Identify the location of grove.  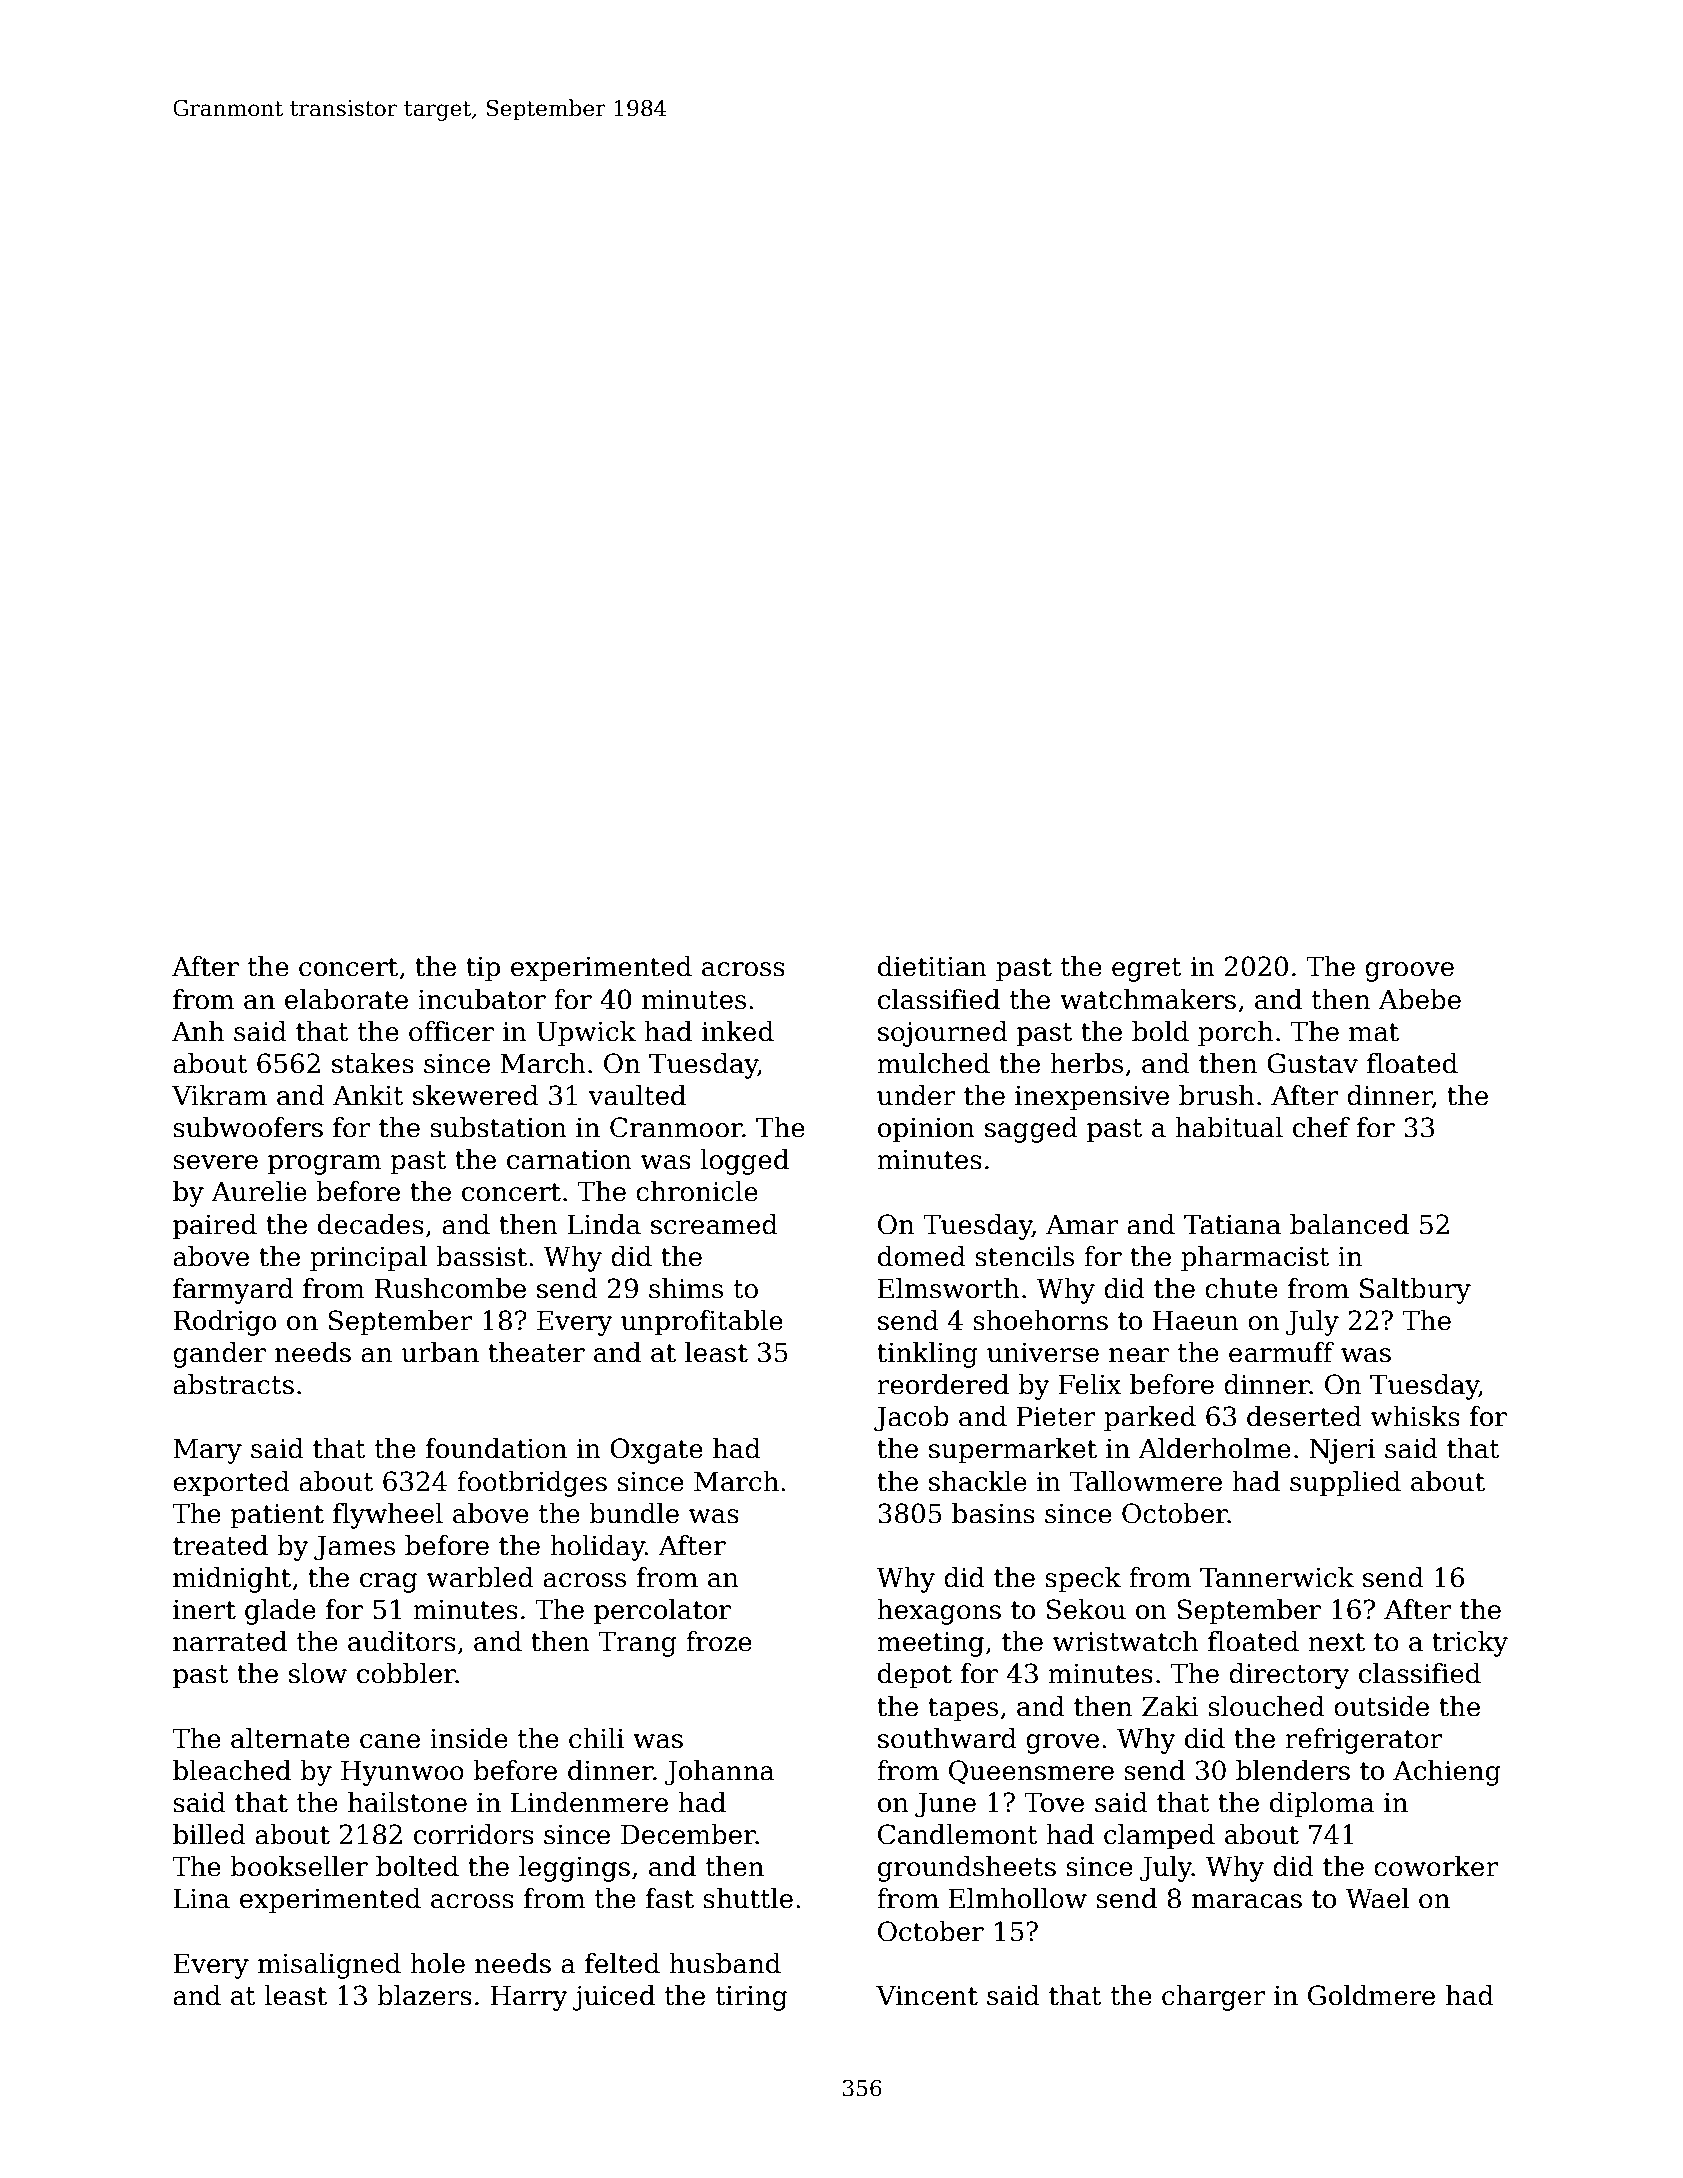
(1062, 1744).
